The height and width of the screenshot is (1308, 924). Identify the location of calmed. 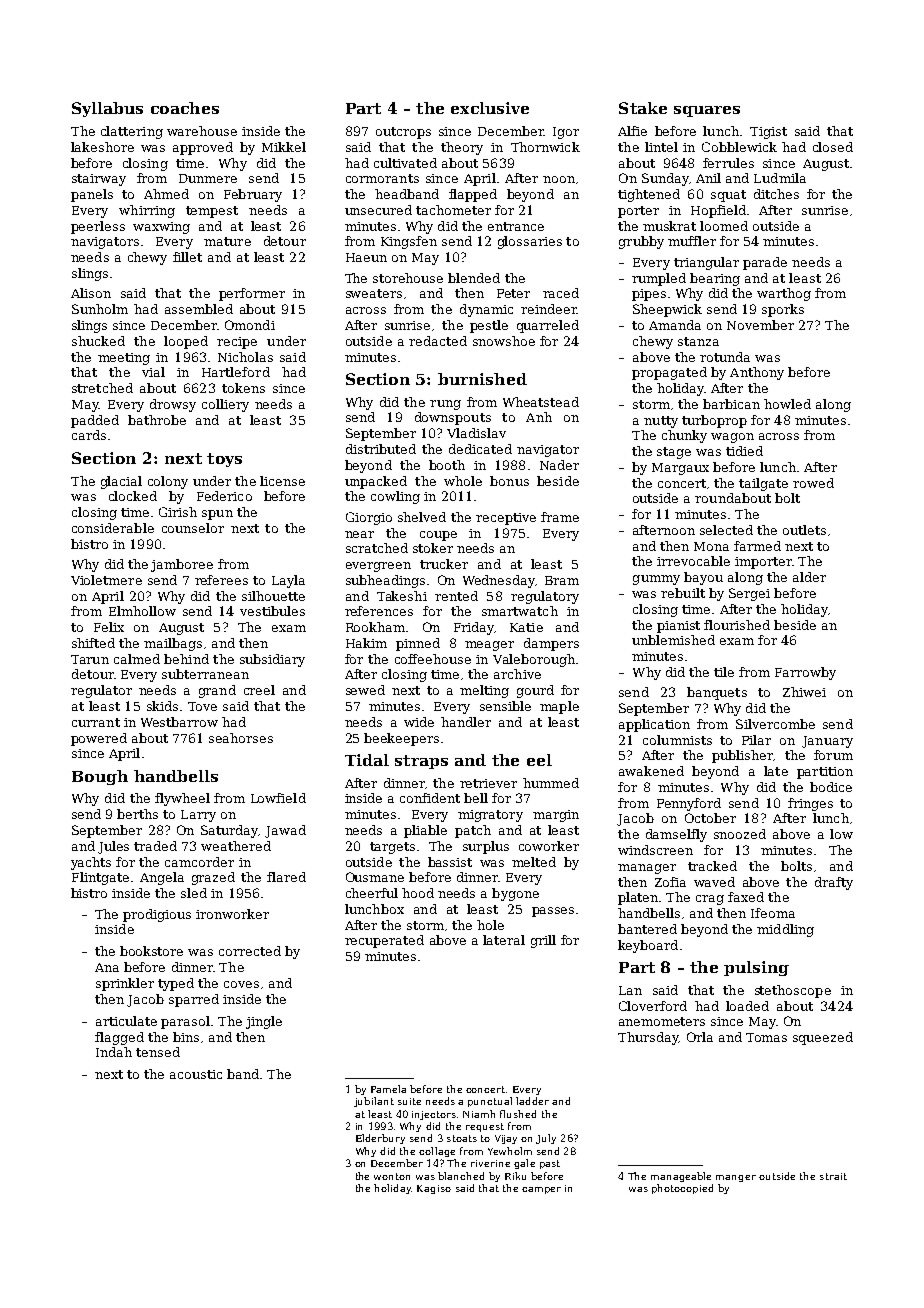
(137, 659).
